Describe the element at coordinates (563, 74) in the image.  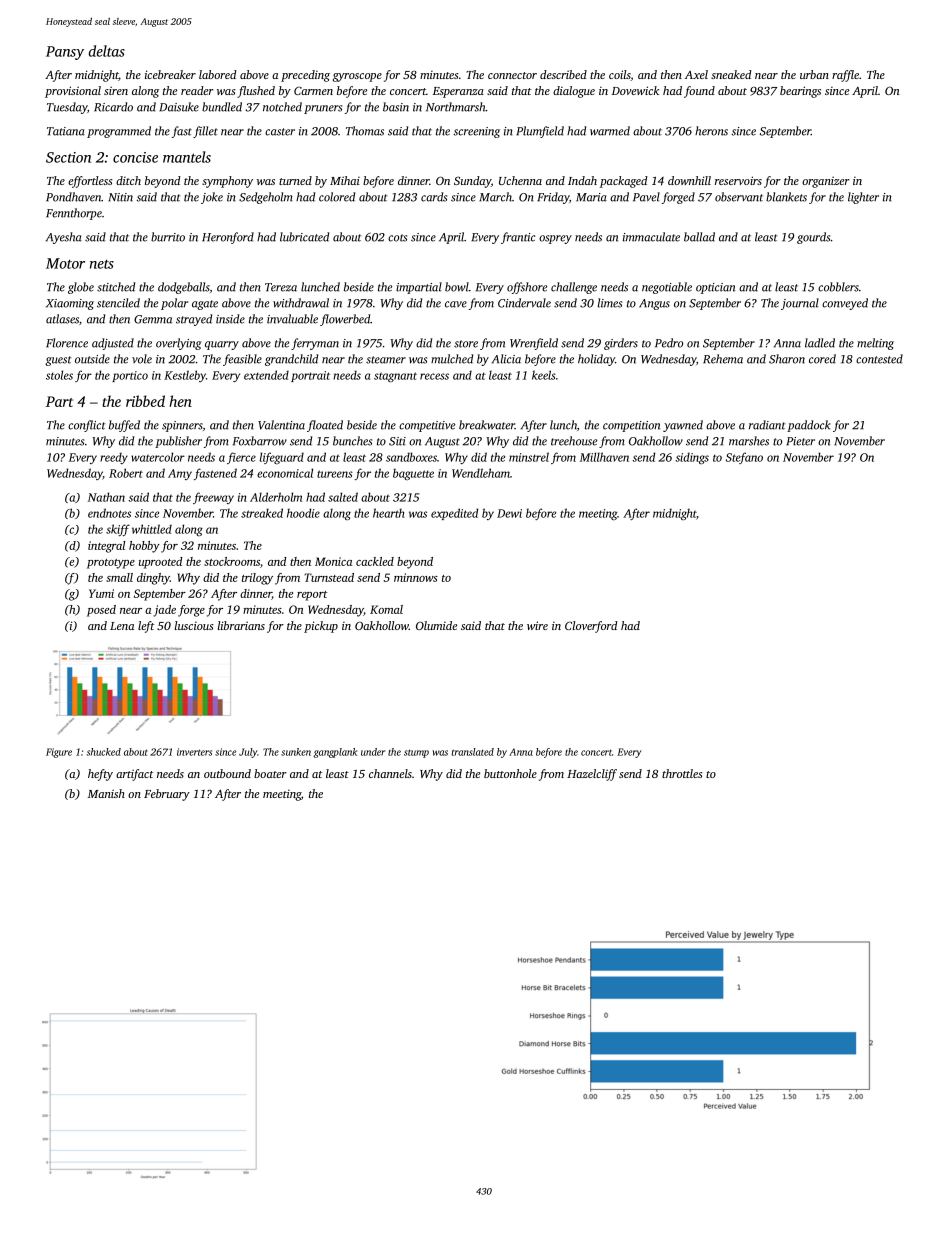
I see `described` at that location.
